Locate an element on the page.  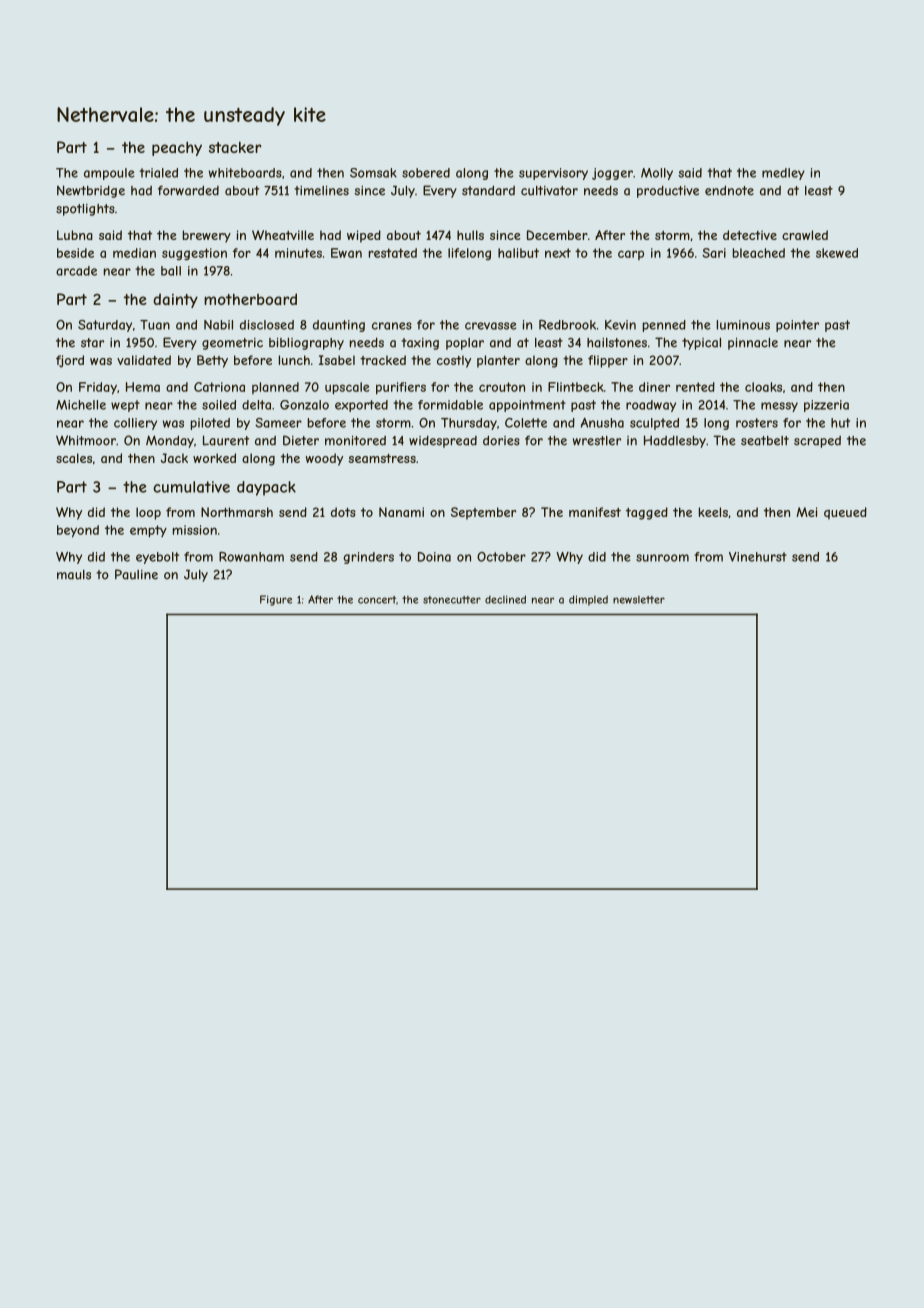
formidable is located at coordinates (450, 405).
